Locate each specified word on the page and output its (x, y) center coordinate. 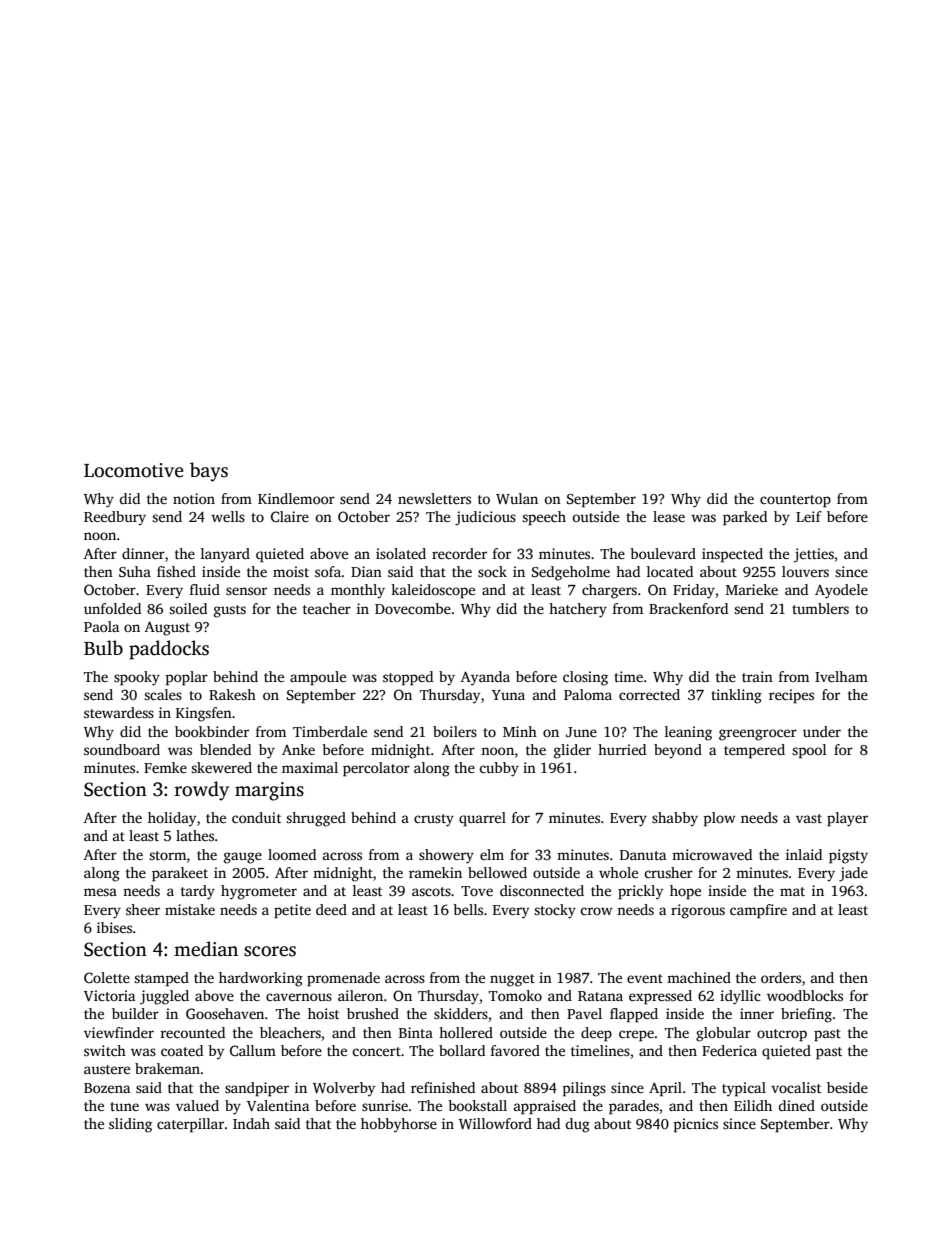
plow (720, 819)
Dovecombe (413, 608)
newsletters (434, 498)
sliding (130, 1125)
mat (792, 891)
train (757, 676)
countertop (795, 501)
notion (194, 498)
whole (618, 872)
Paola (101, 626)
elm (492, 854)
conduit (256, 817)
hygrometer (259, 892)
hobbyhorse (399, 1125)
